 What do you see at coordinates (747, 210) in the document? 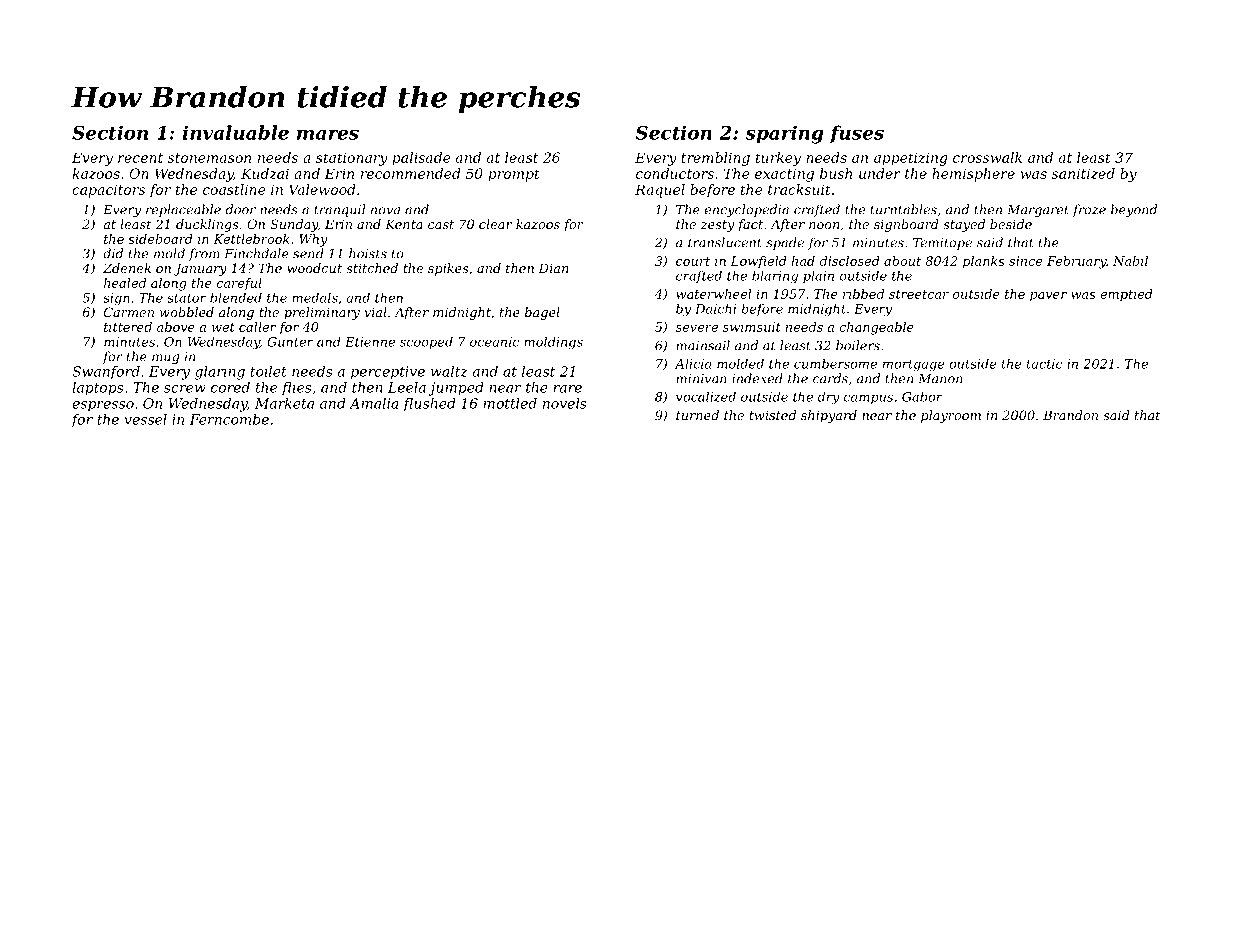
I see `encyclopedia` at bounding box center [747, 210].
